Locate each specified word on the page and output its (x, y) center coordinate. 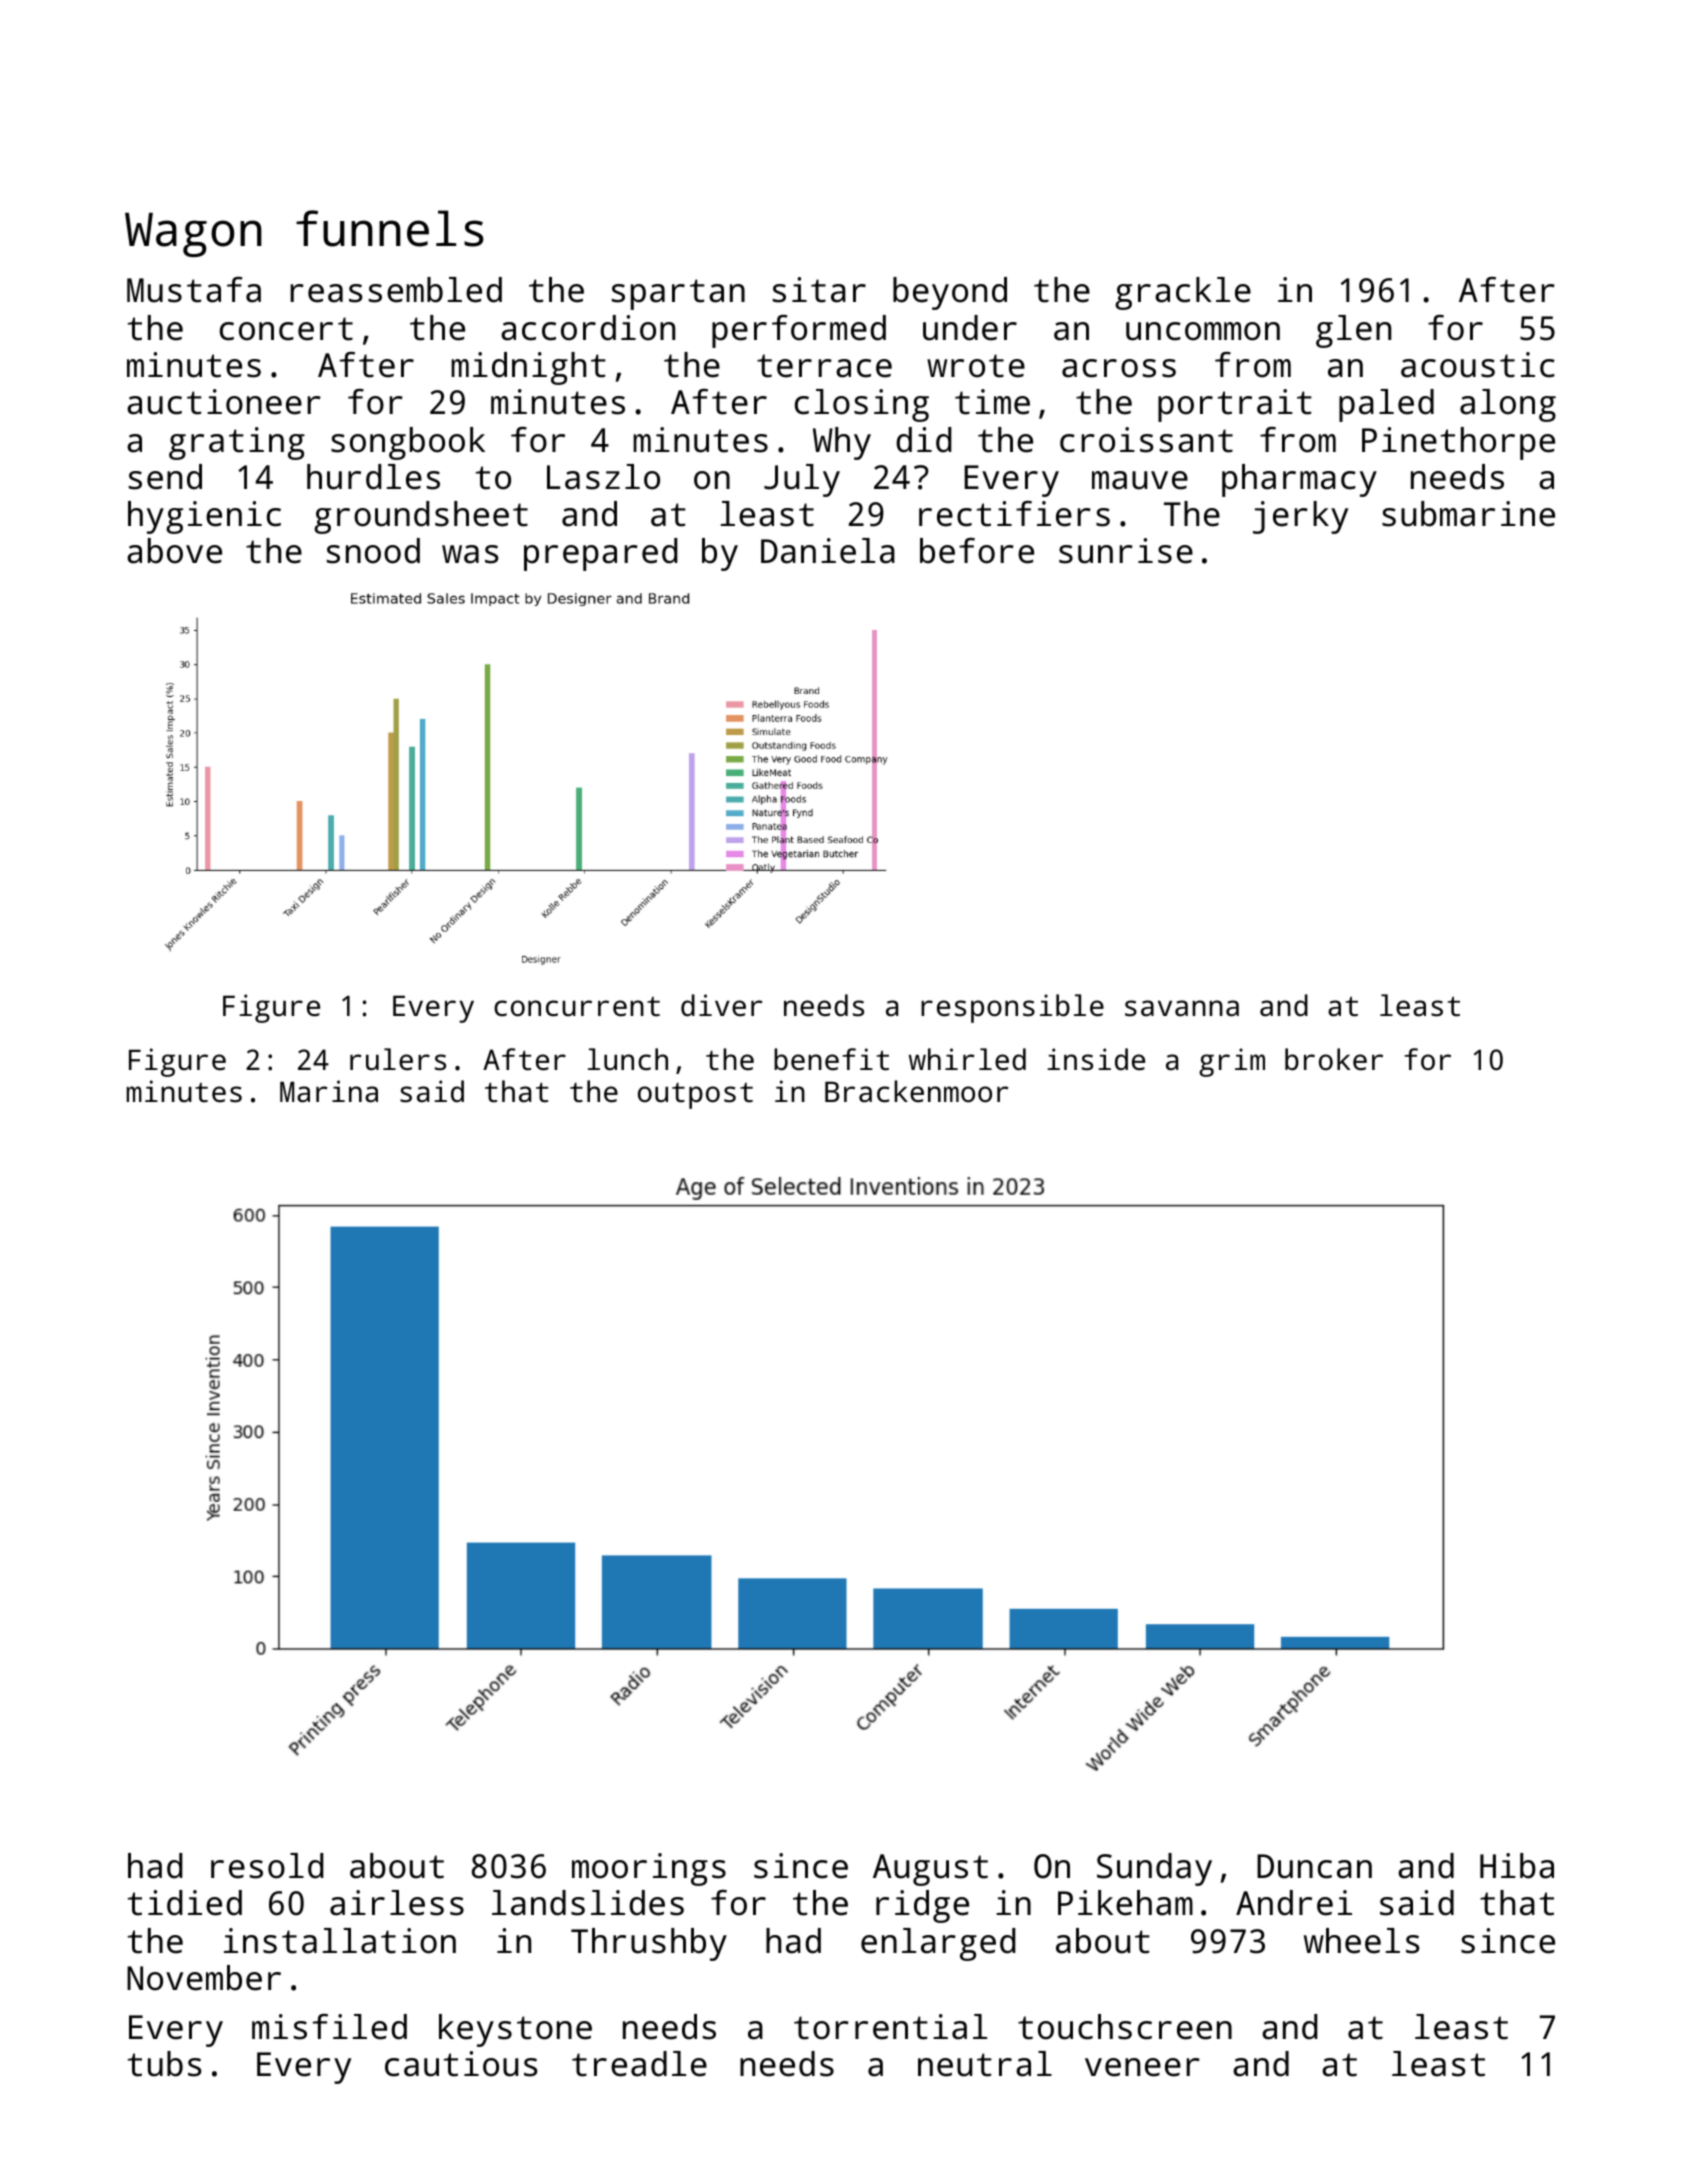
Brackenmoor (917, 1091)
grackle (1183, 293)
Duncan (1314, 1866)
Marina (329, 1091)
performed (799, 331)
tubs (164, 2064)
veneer (1142, 2067)
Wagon (193, 235)
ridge (922, 1906)
